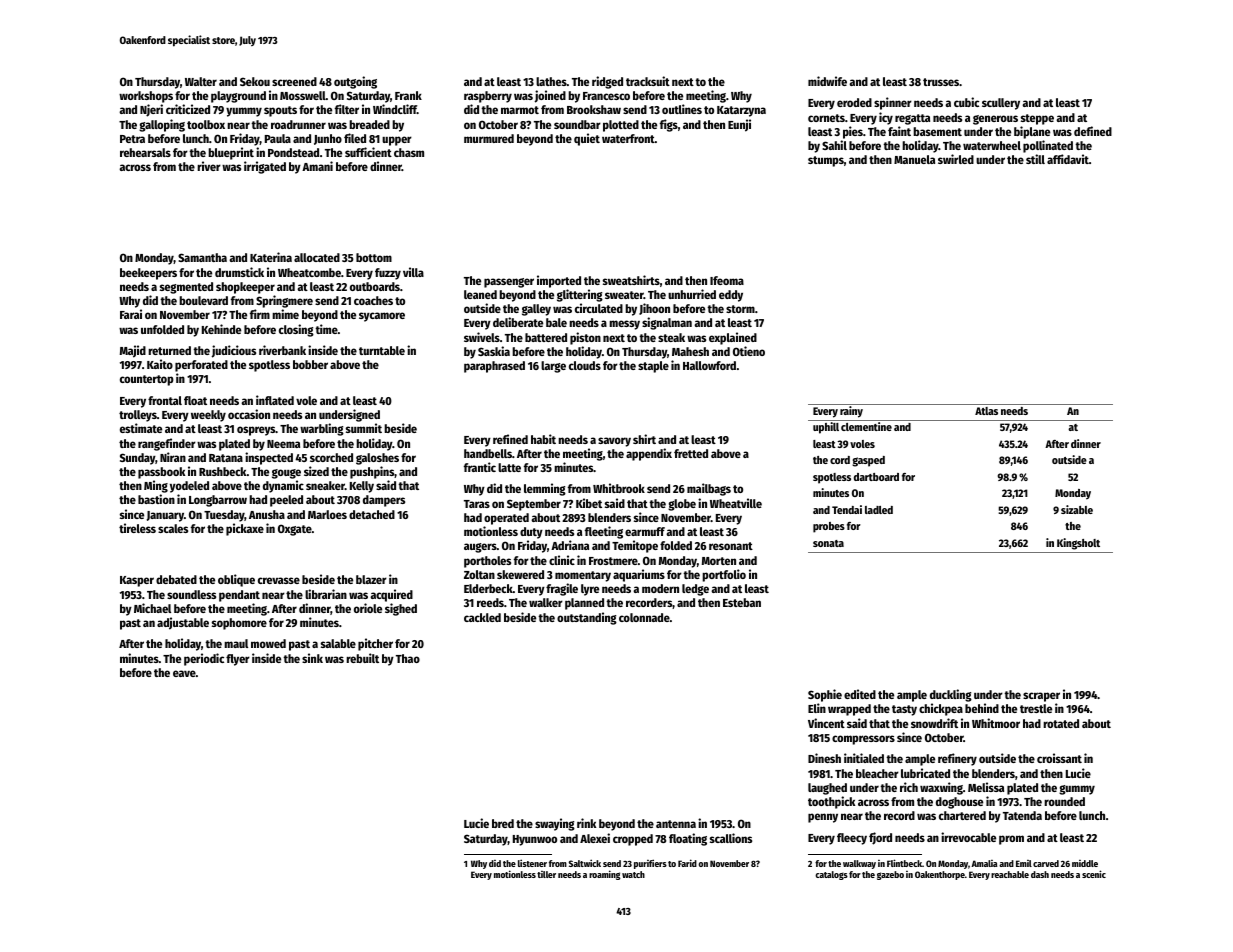 This page has width=1233, height=952. What do you see at coordinates (831, 875) in the page?
I see `catalogs` at bounding box center [831, 875].
